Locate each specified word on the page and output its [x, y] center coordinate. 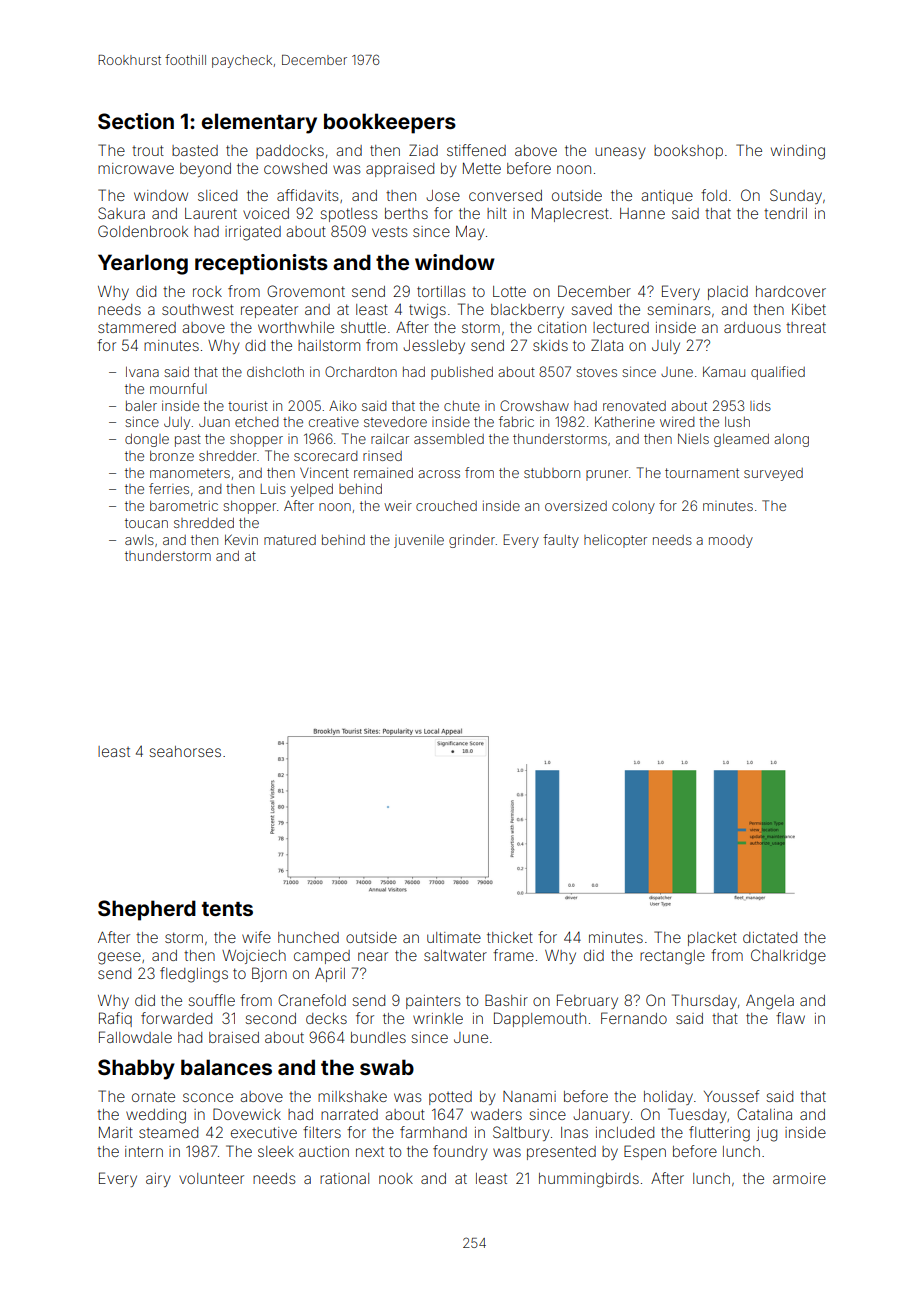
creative [334, 422]
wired [677, 422]
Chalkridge [788, 957]
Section [136, 121]
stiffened [476, 150]
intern [144, 1151]
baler [141, 406]
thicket [510, 937]
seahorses [185, 751]
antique [667, 197]
